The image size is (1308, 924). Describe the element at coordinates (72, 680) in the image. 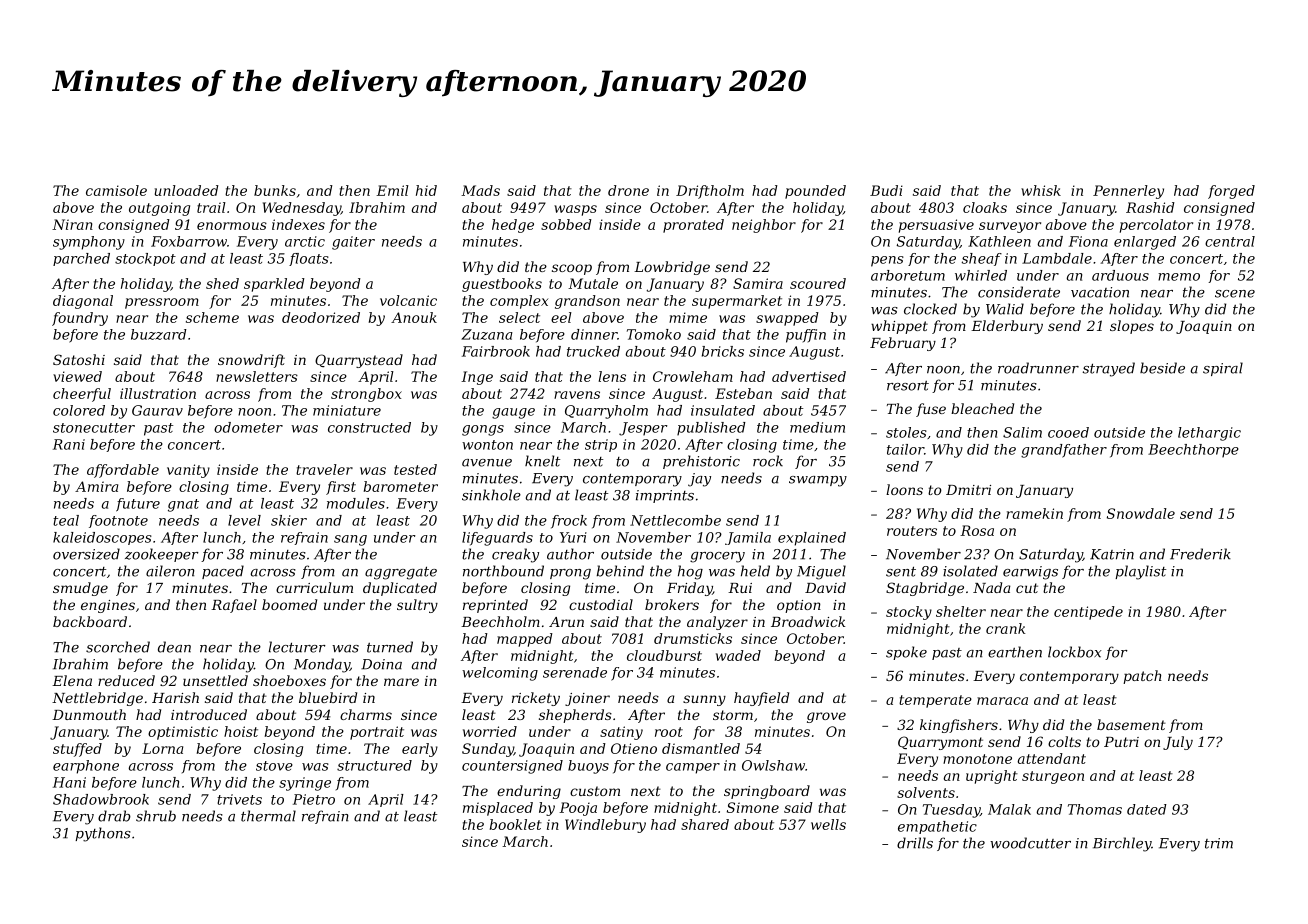

I see `Elena` at that location.
